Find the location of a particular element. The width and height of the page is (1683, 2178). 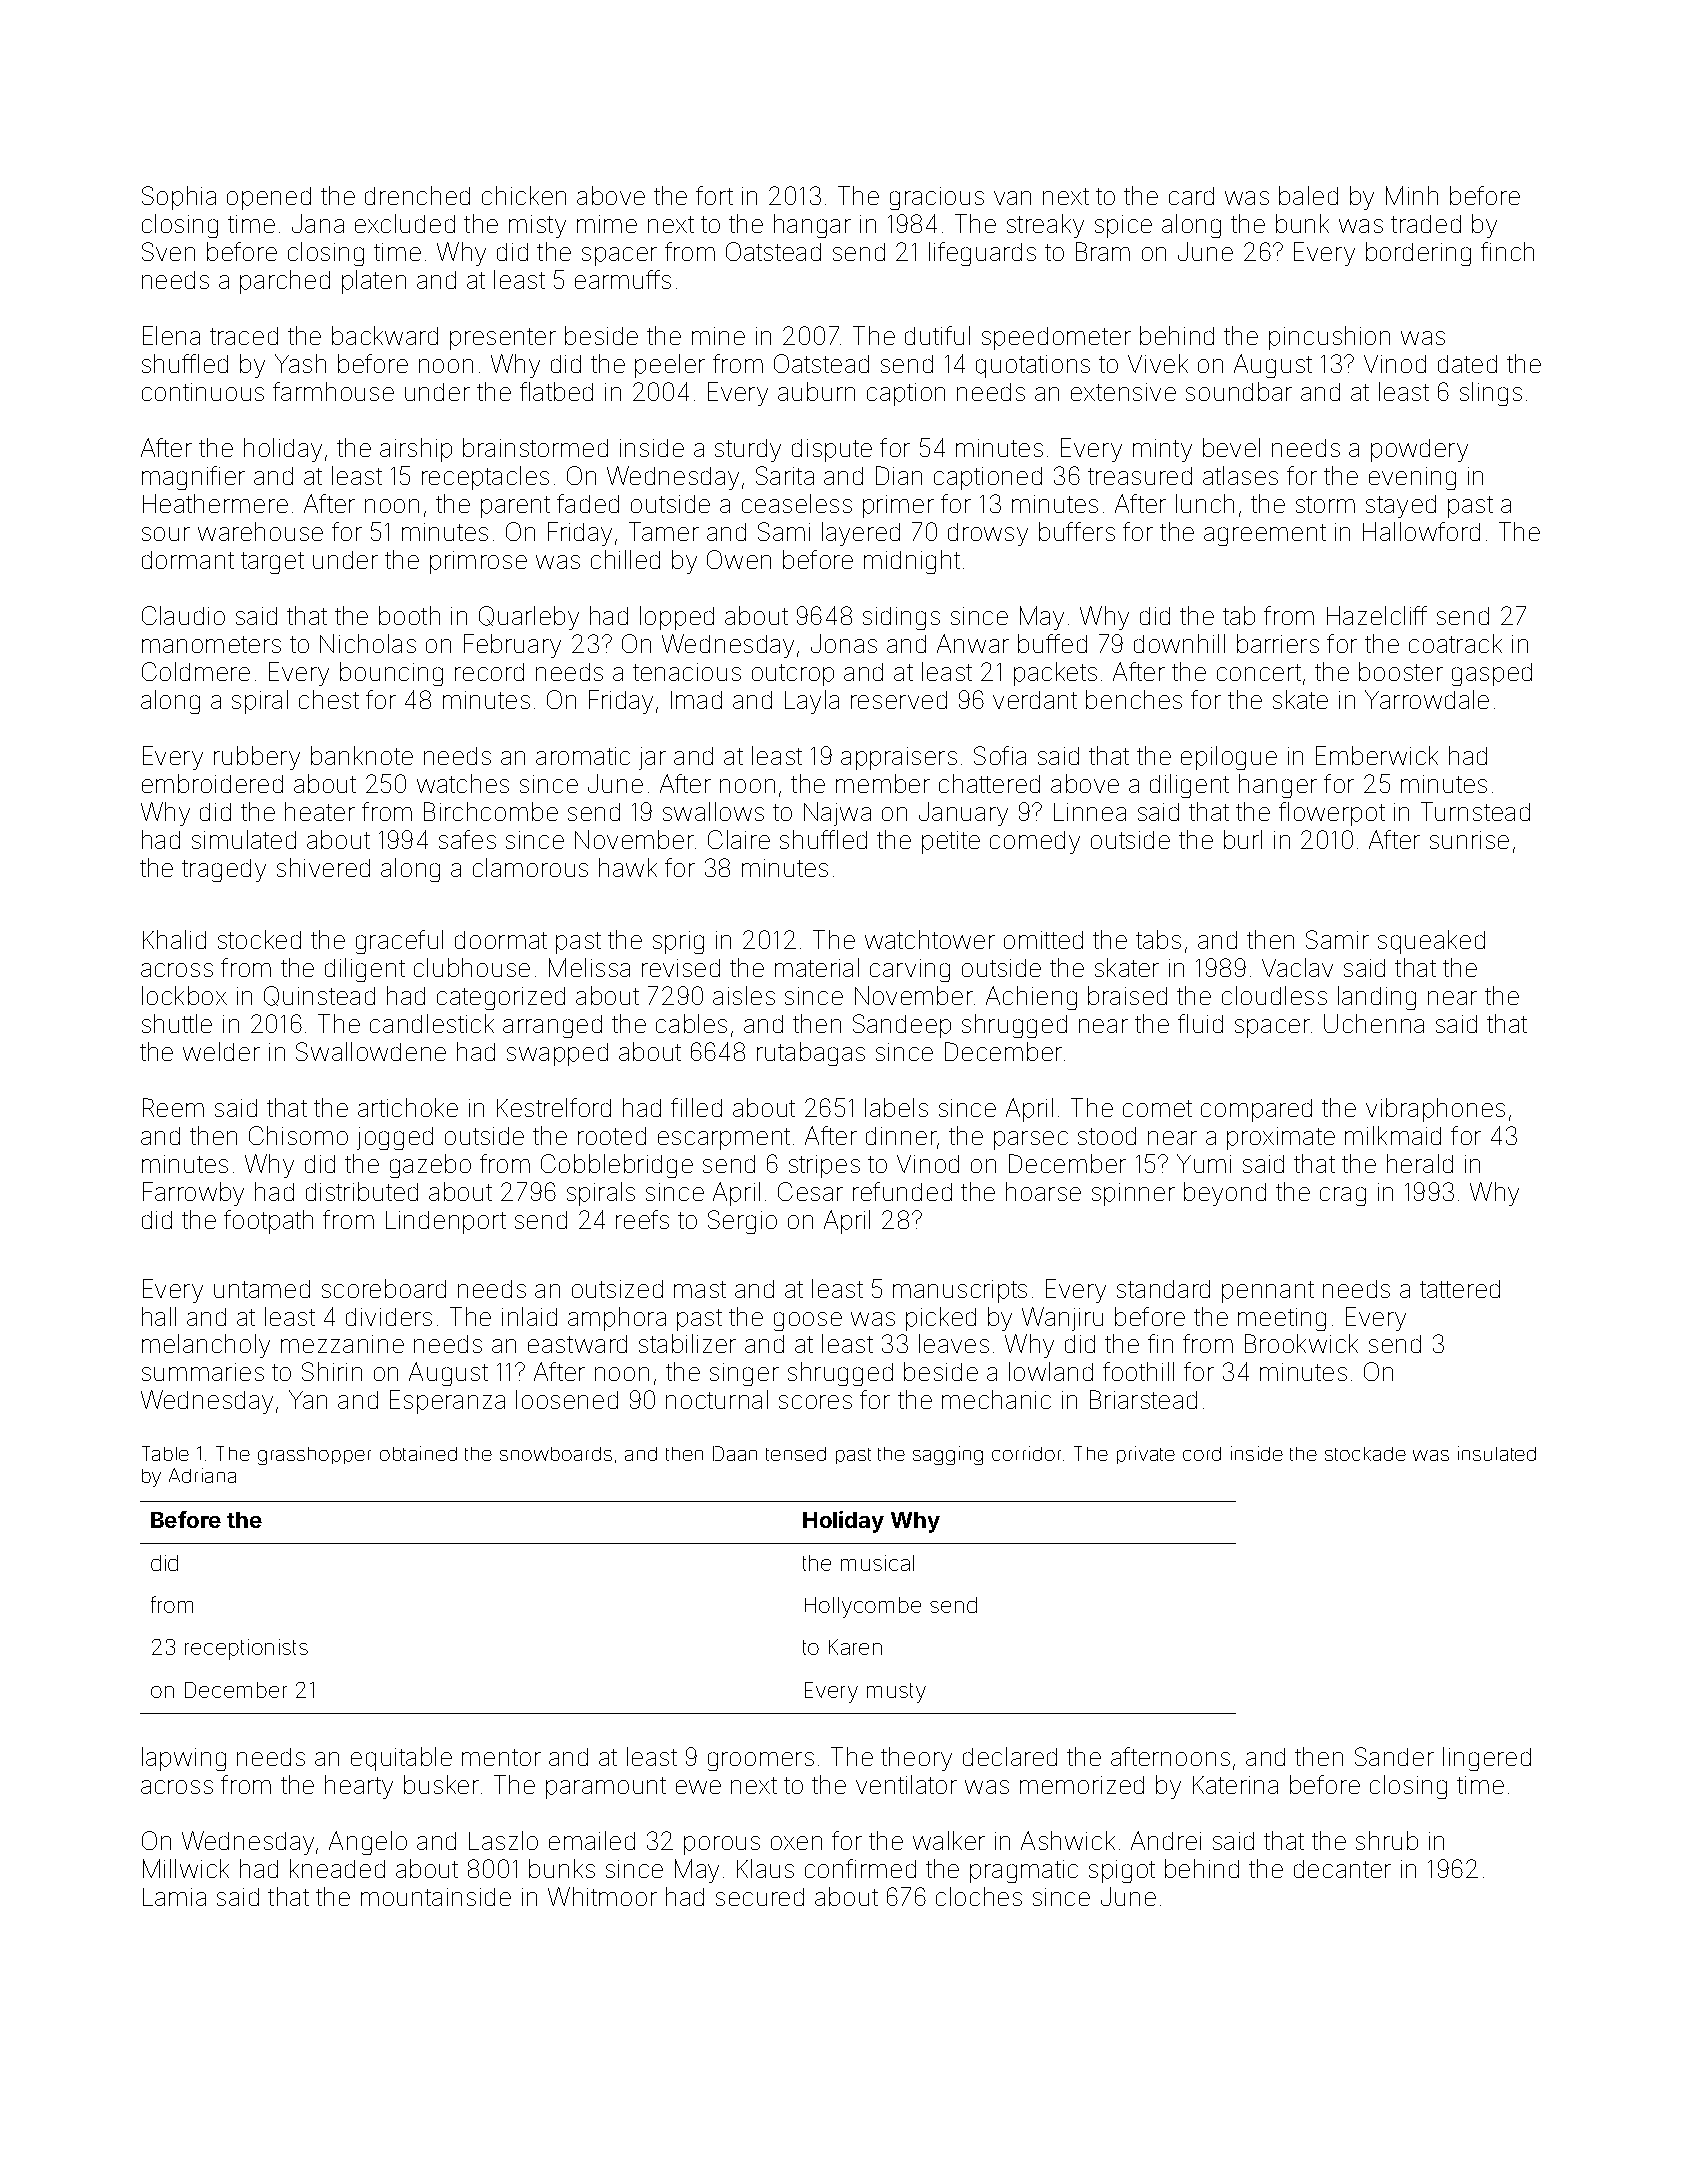

stockade is located at coordinates (1365, 1454).
